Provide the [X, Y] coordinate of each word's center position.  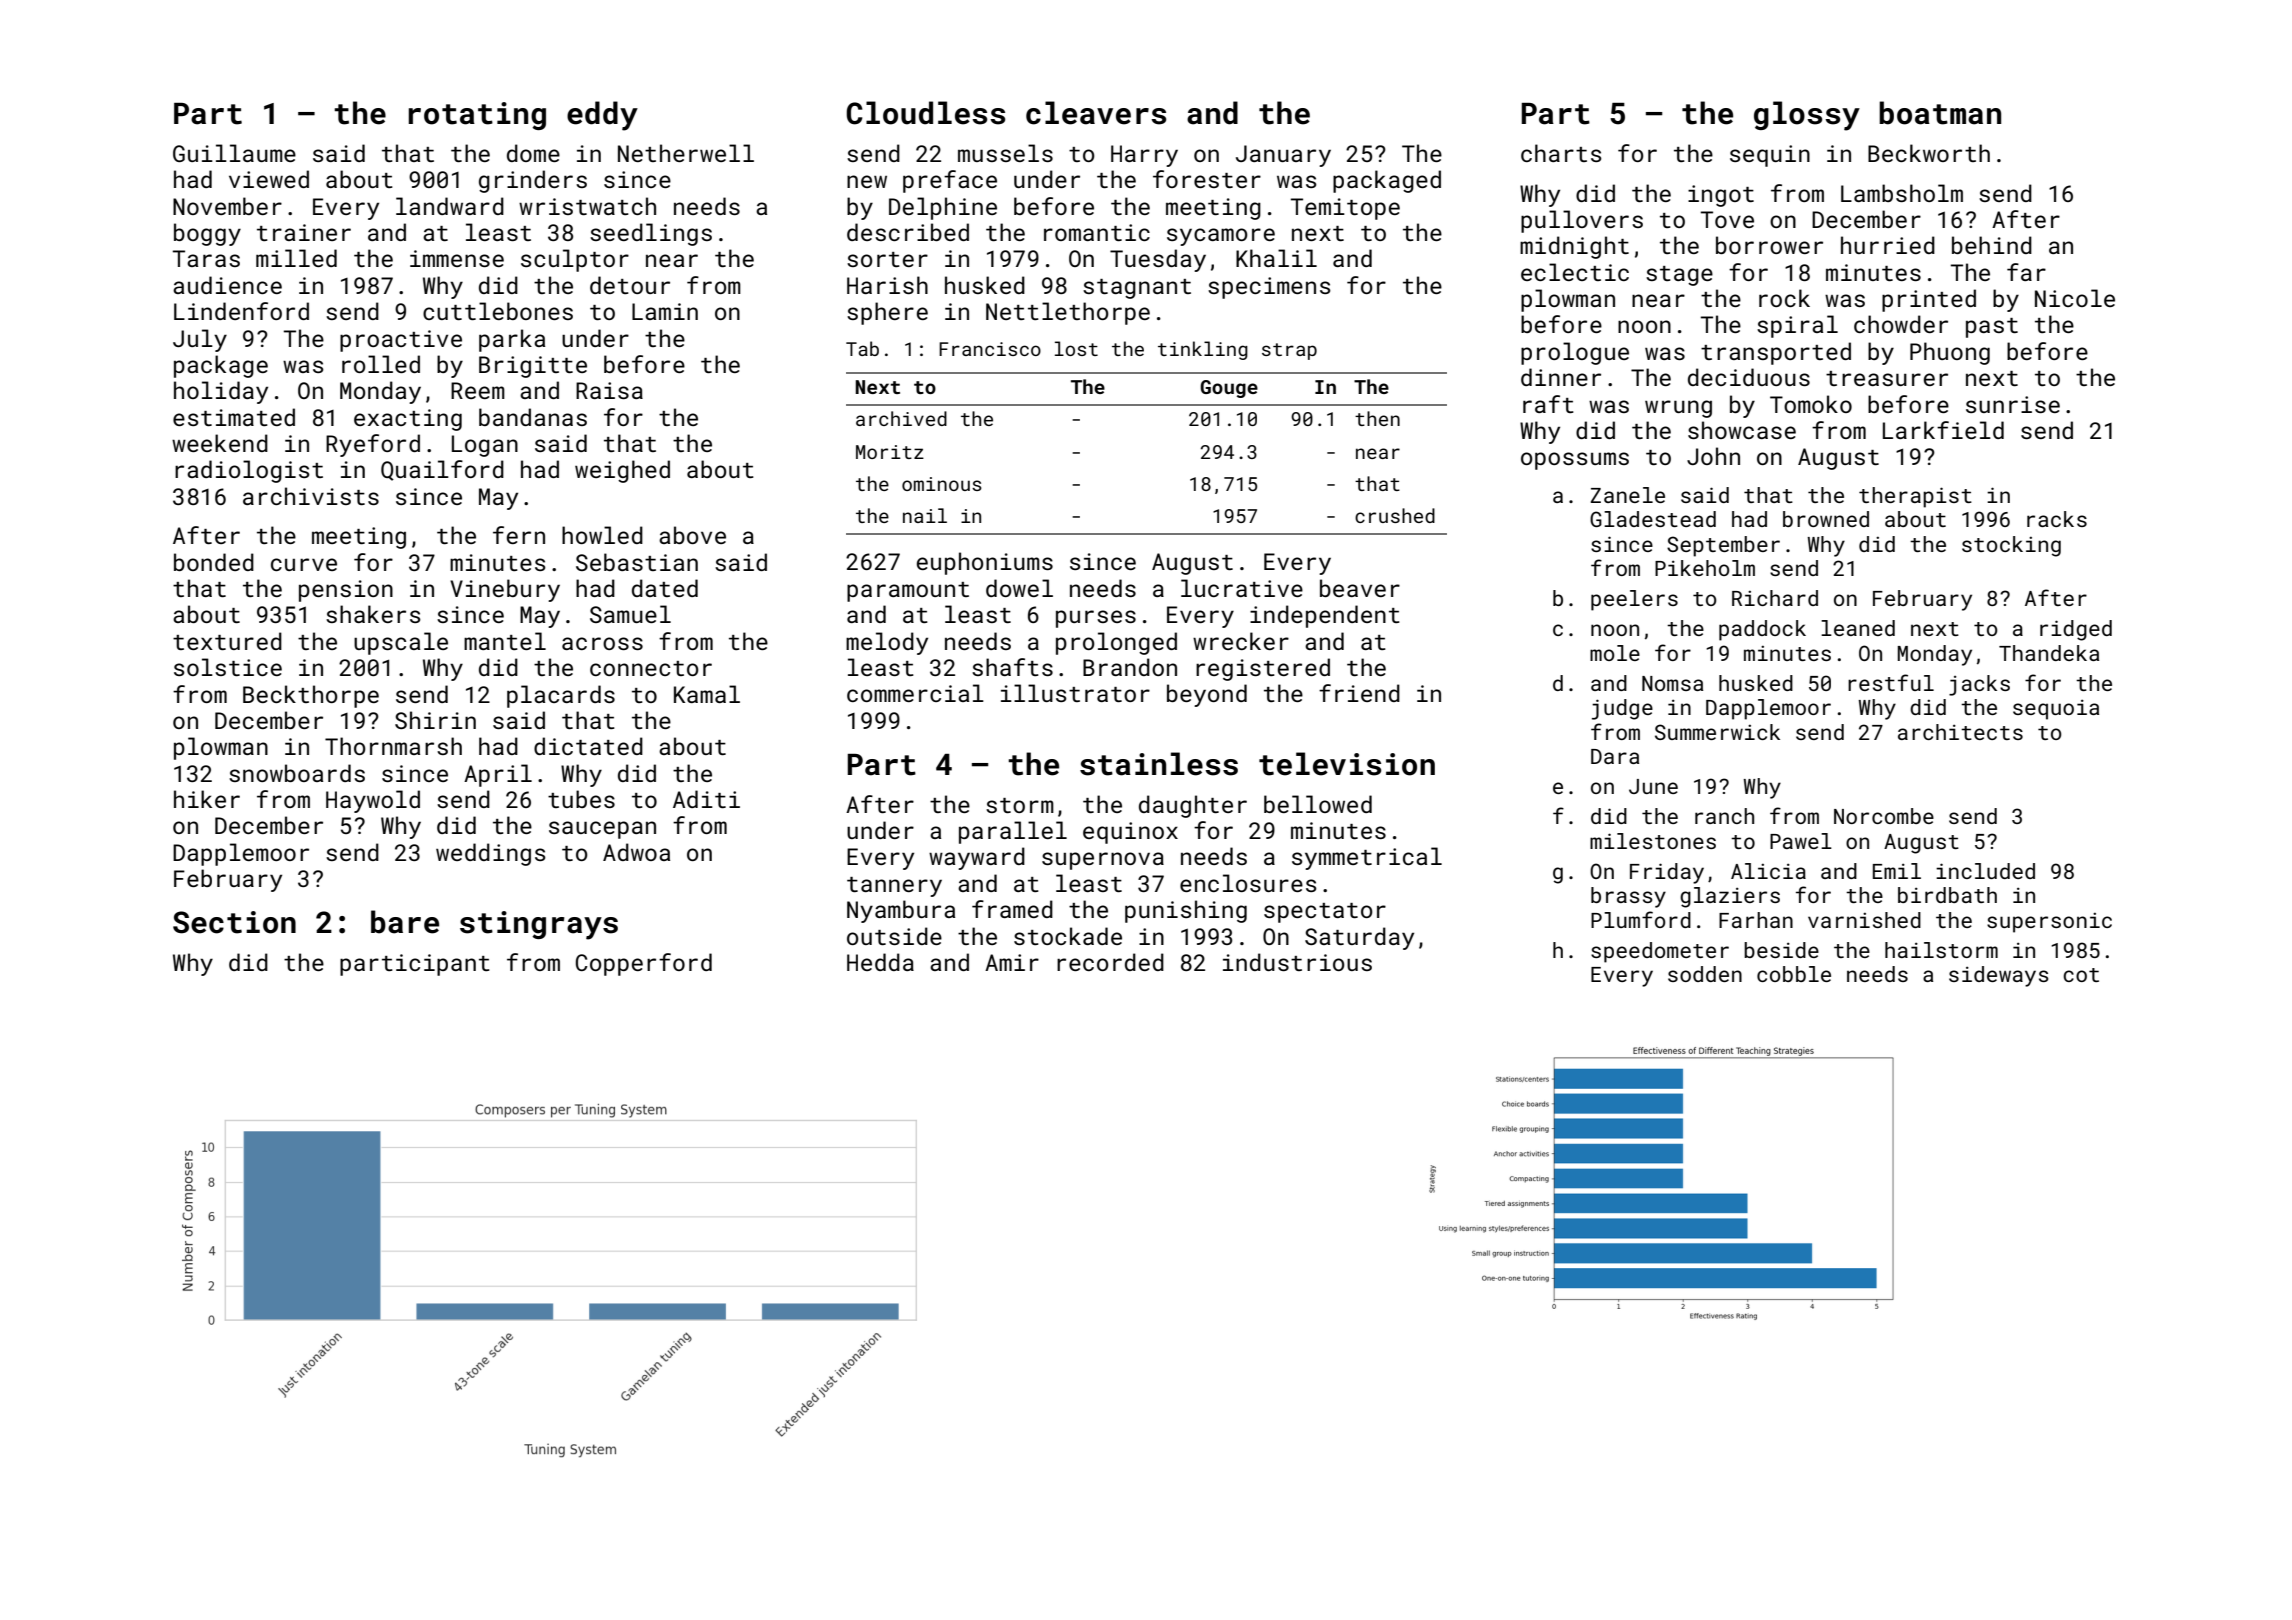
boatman [1940, 113]
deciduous [1749, 377]
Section [234, 922]
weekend [220, 443]
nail [925, 515]
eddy [602, 116]
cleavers [1096, 113]
